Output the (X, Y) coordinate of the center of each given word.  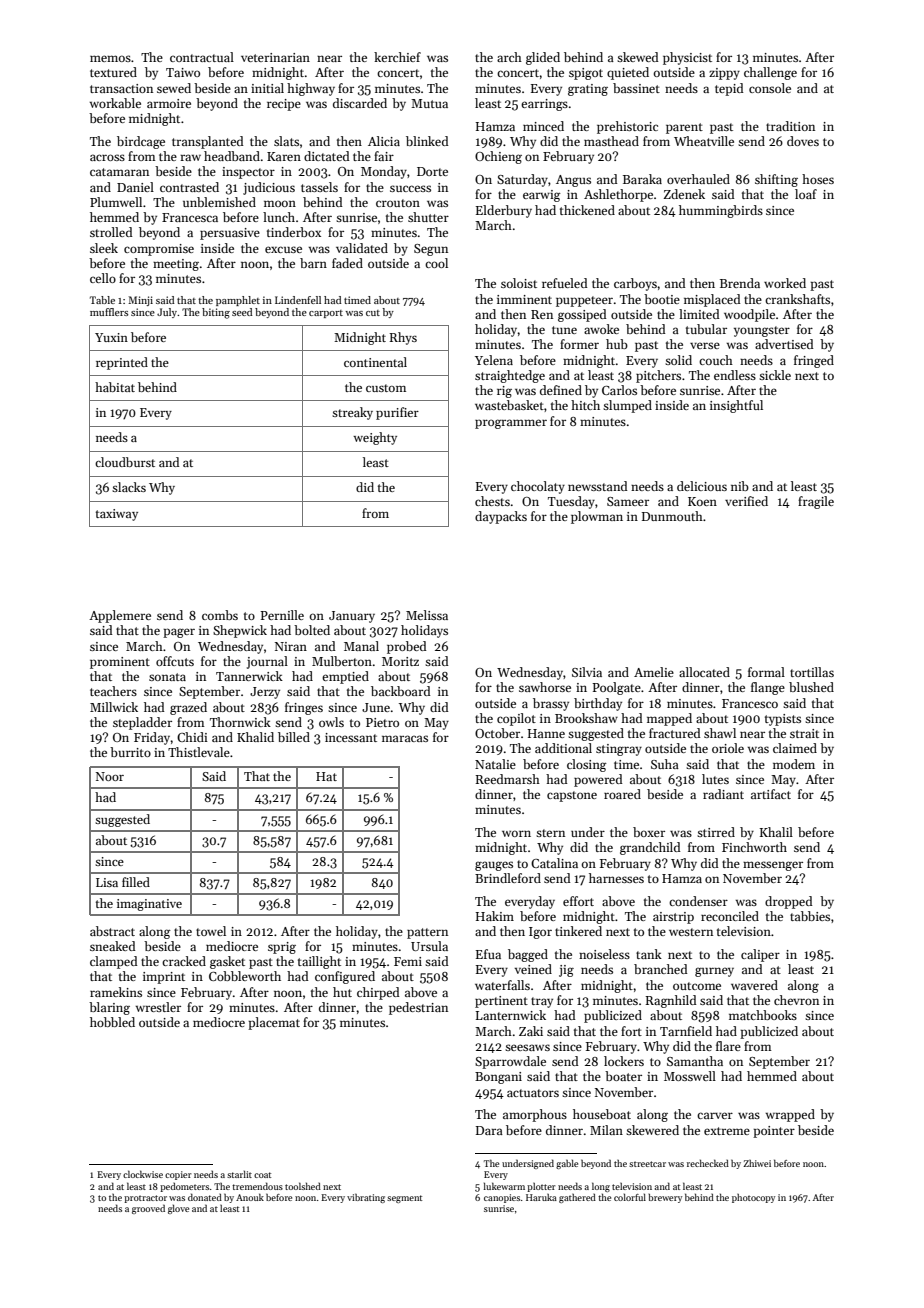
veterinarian (275, 57)
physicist (687, 58)
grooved (148, 1209)
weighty (375, 438)
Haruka (541, 1197)
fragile (816, 502)
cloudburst (125, 462)
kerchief (397, 57)
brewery (665, 1198)
